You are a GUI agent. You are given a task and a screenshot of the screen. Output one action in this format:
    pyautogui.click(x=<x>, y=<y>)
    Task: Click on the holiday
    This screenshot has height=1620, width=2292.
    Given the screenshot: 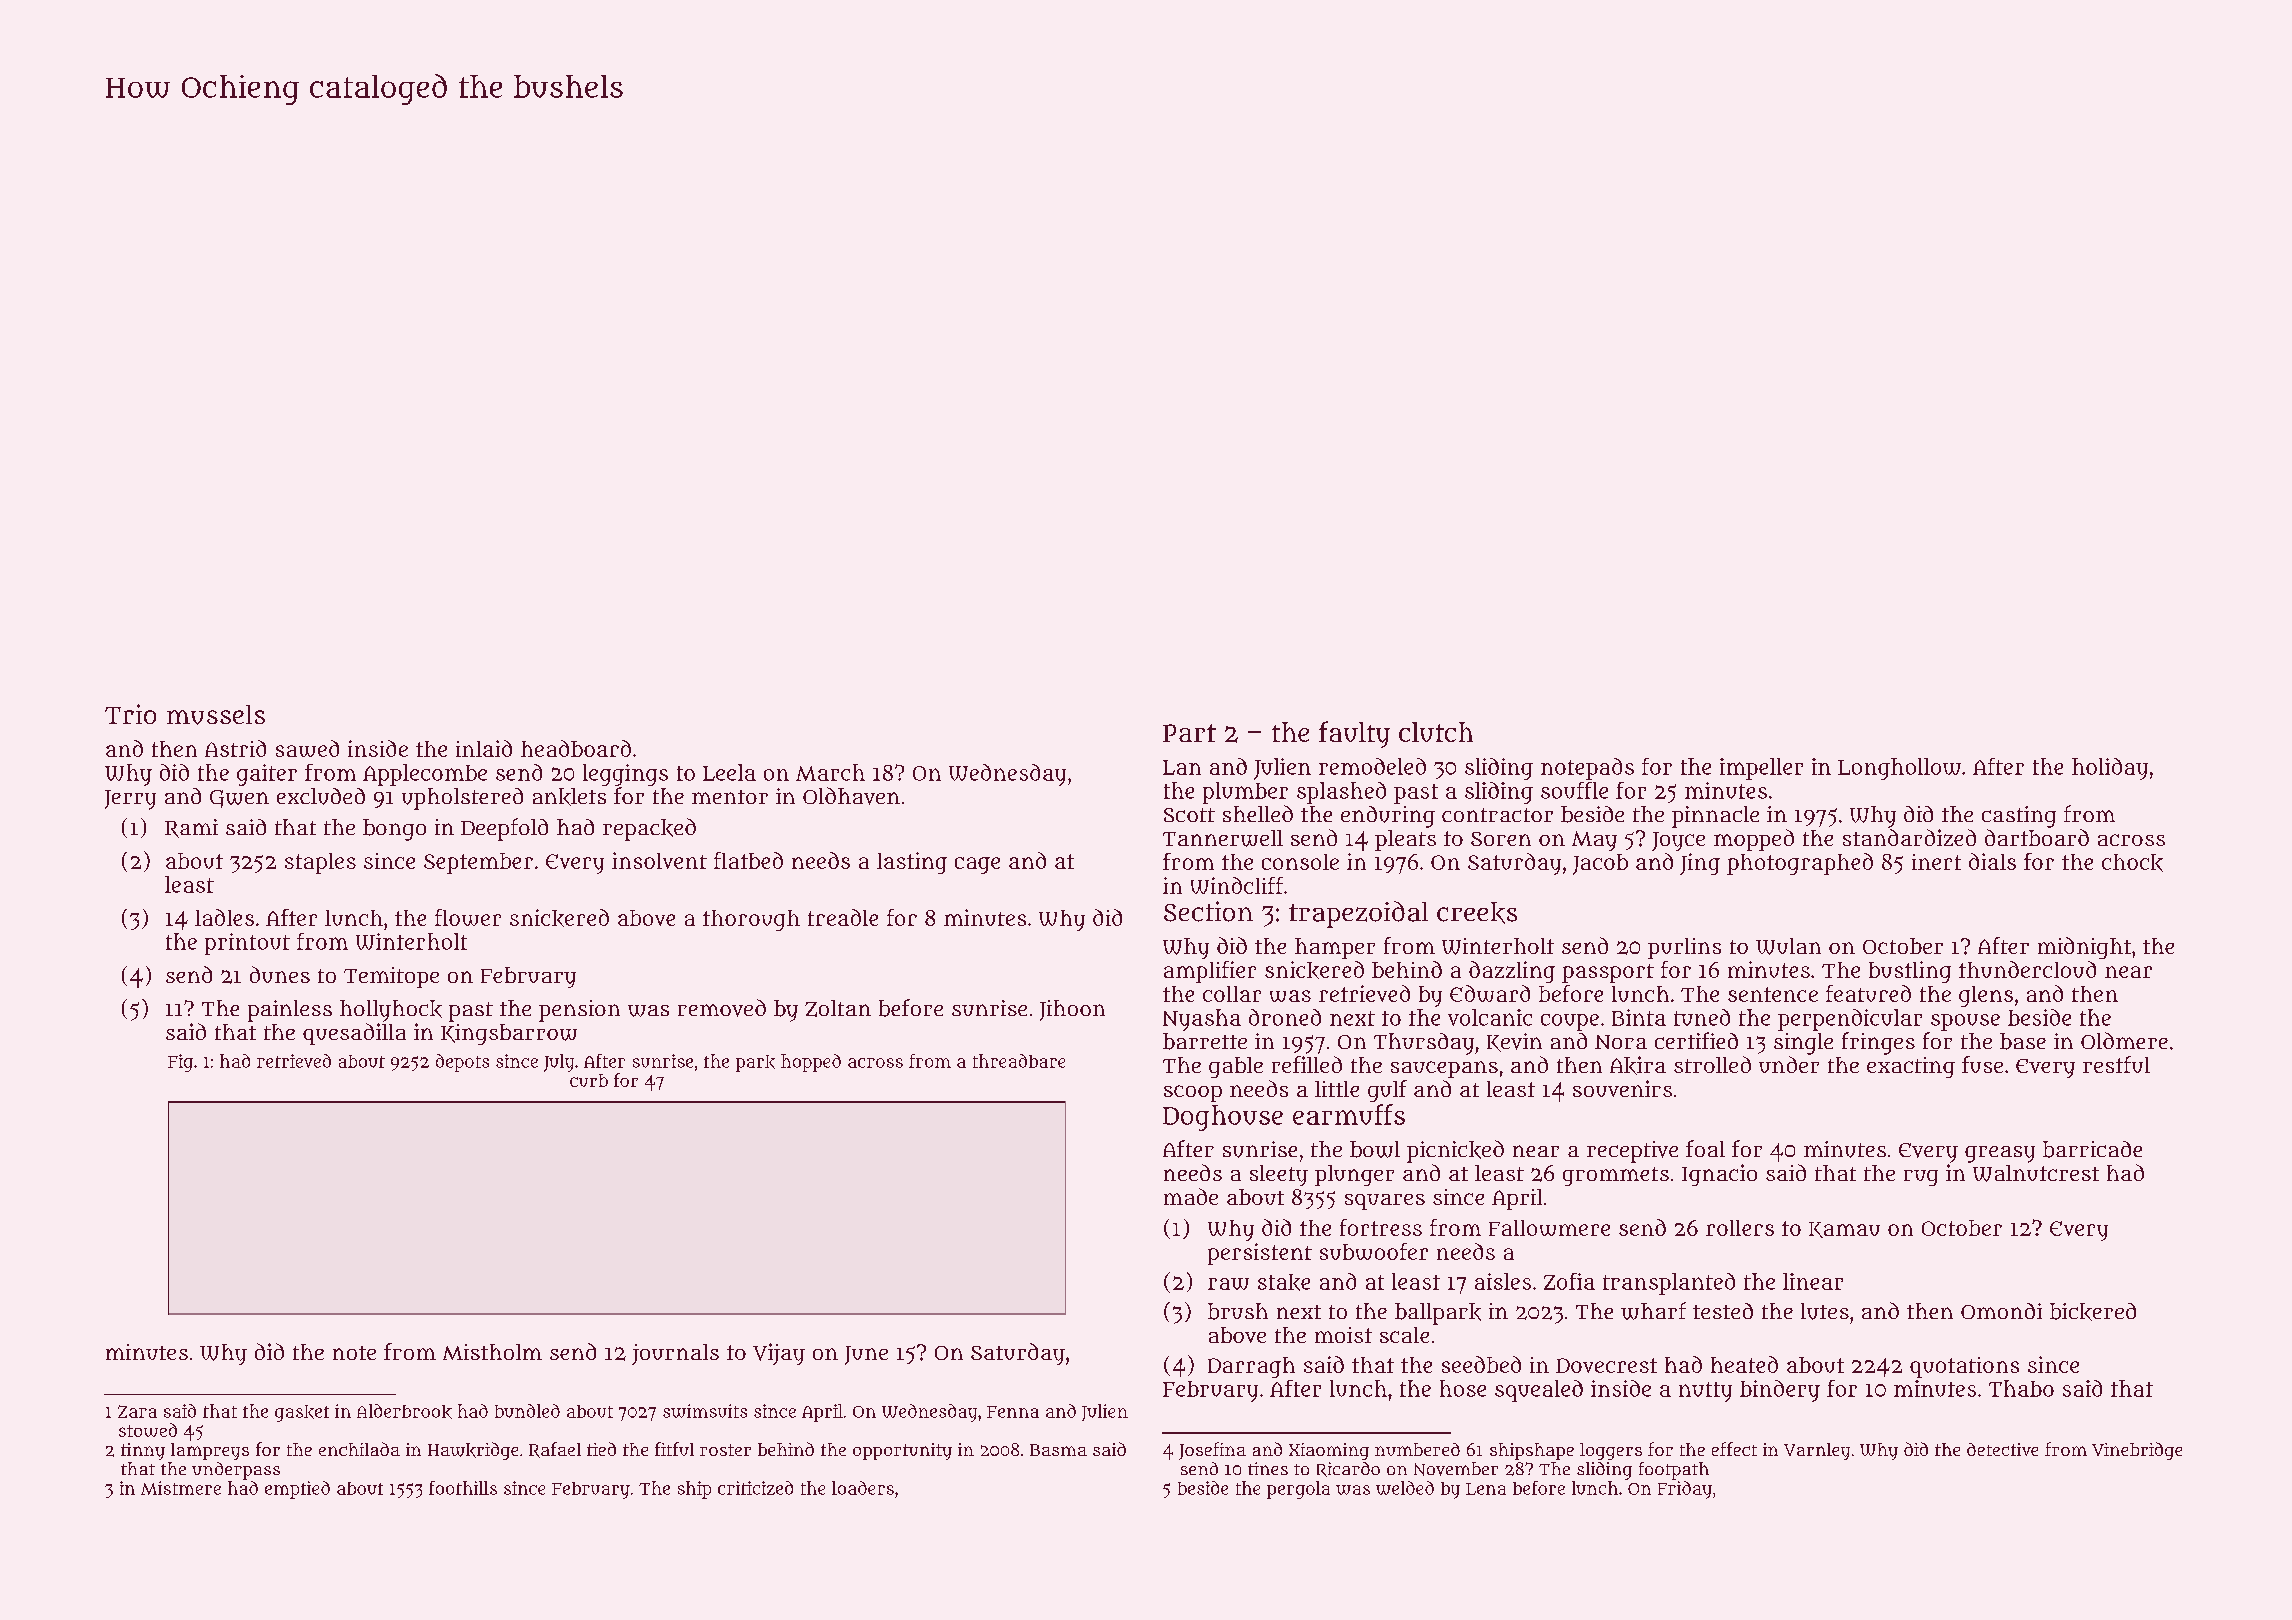 What is the action you would take?
    pyautogui.click(x=2110, y=769)
